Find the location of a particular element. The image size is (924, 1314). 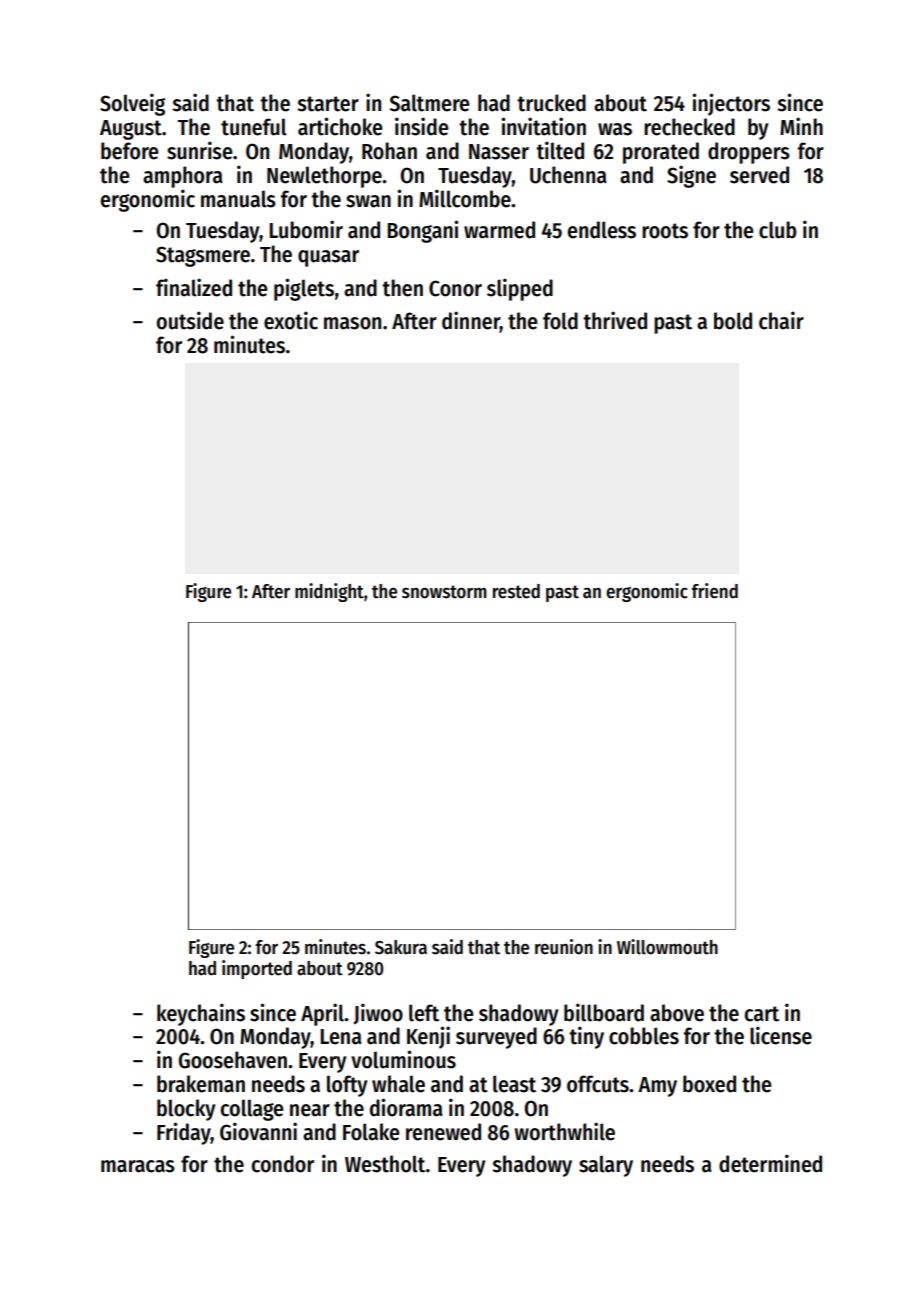

snowstorm is located at coordinates (444, 592).
